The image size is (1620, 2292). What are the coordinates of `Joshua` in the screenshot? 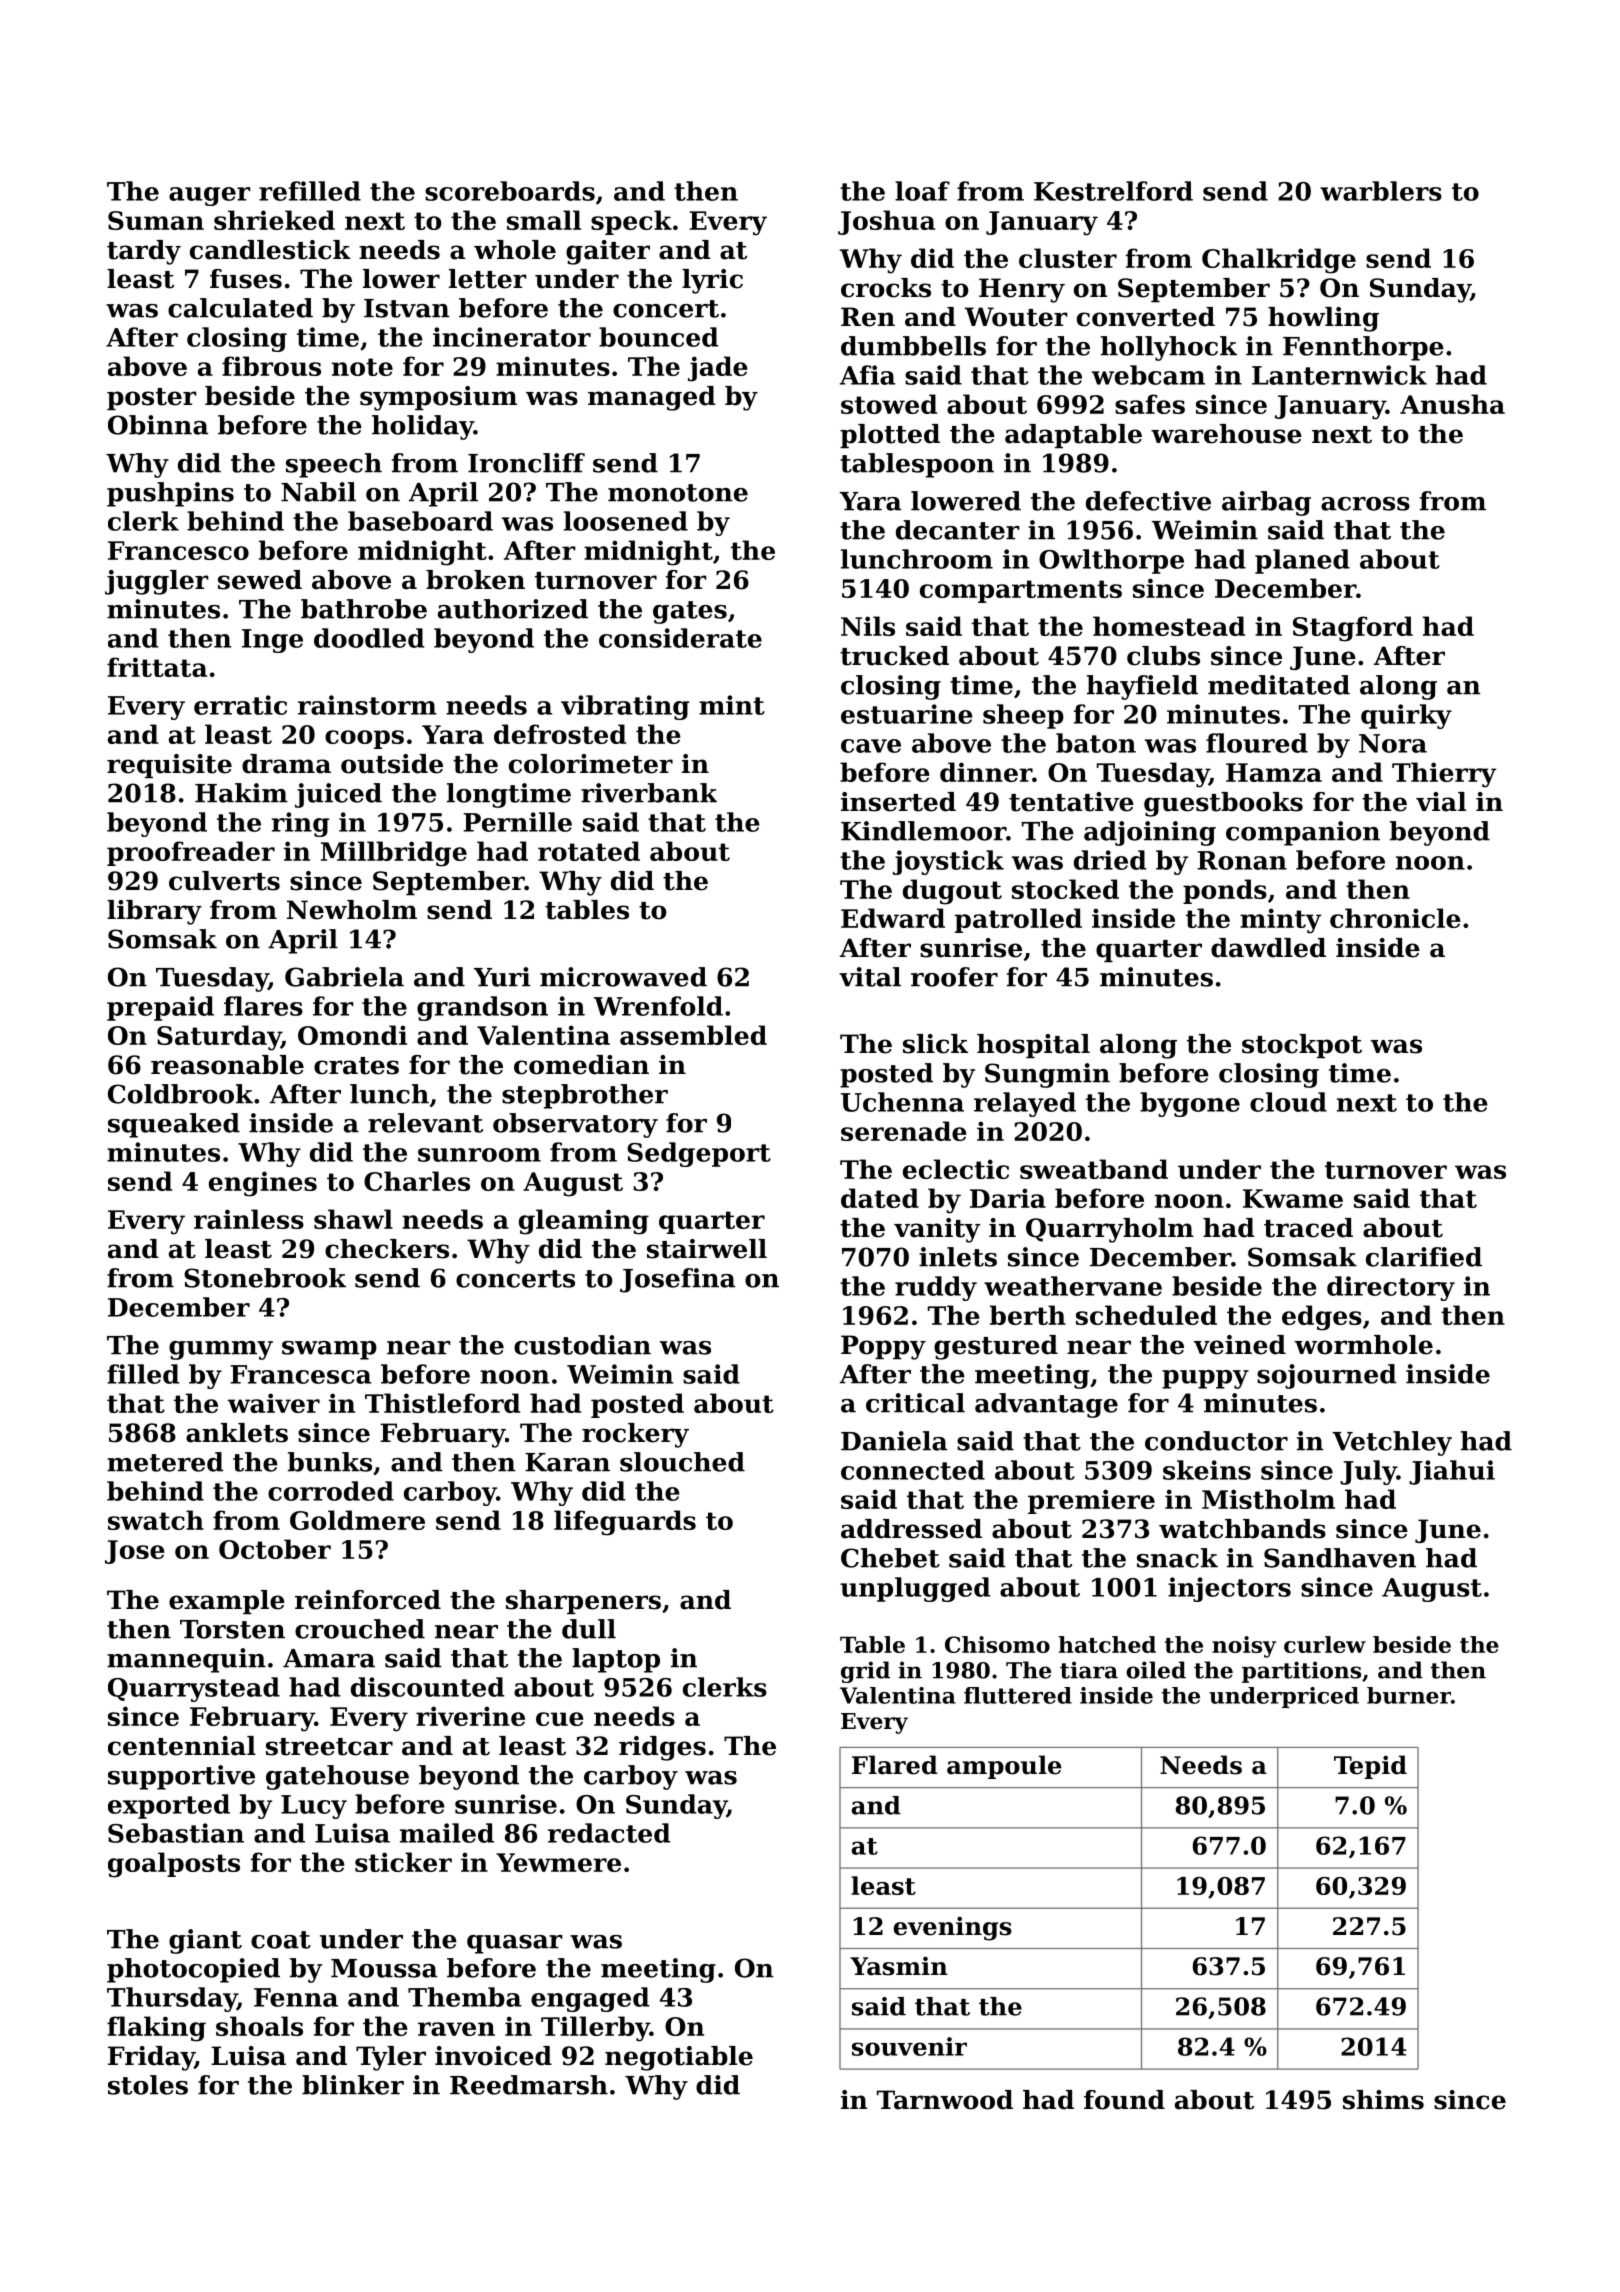 It's located at (886, 222).
